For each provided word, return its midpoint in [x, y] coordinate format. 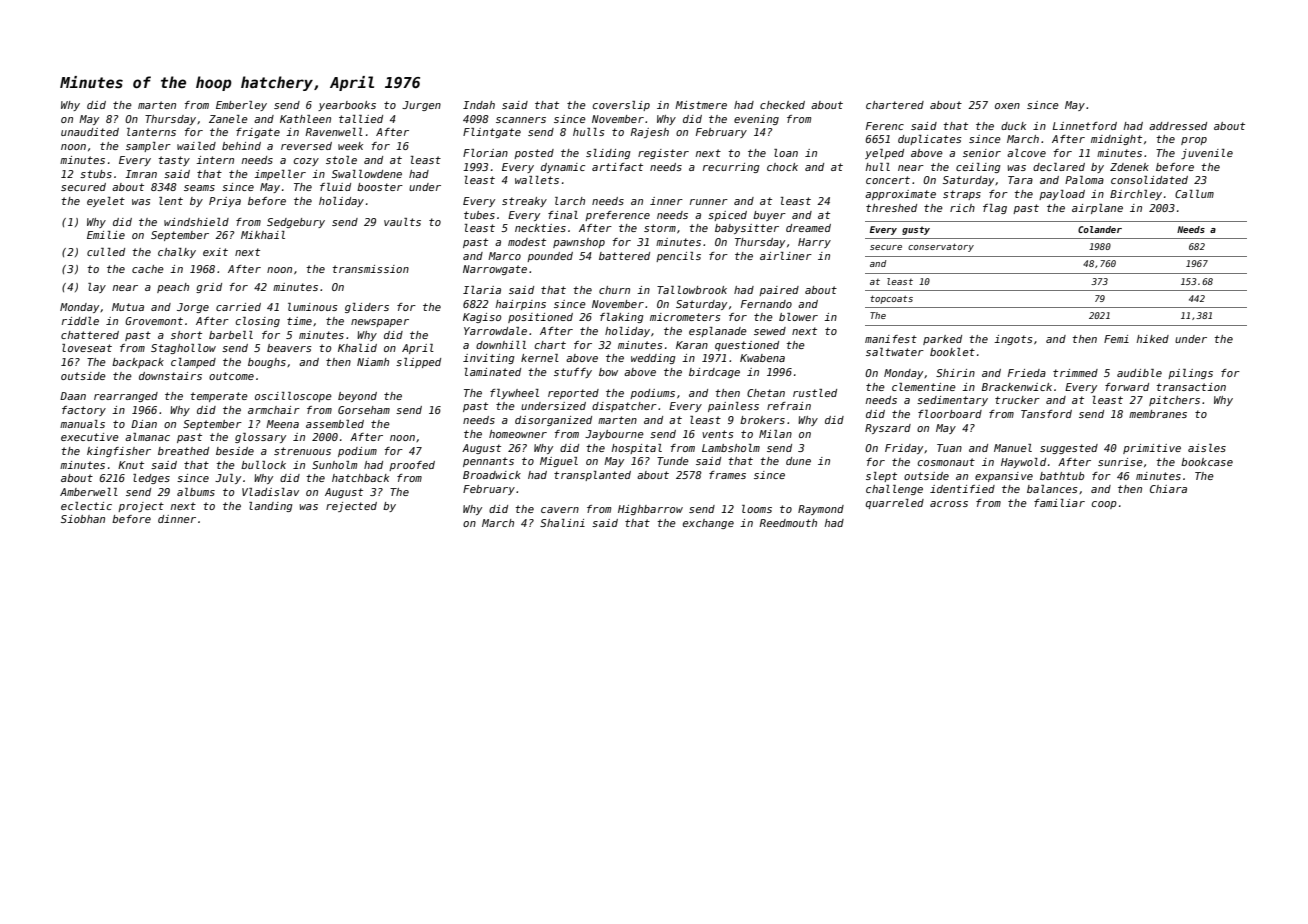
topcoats [891, 299]
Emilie [106, 235]
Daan [73, 396]
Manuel [1013, 448]
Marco [504, 256]
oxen [1007, 106]
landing [271, 507]
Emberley [241, 106]
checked [782, 105]
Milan [775, 434]
